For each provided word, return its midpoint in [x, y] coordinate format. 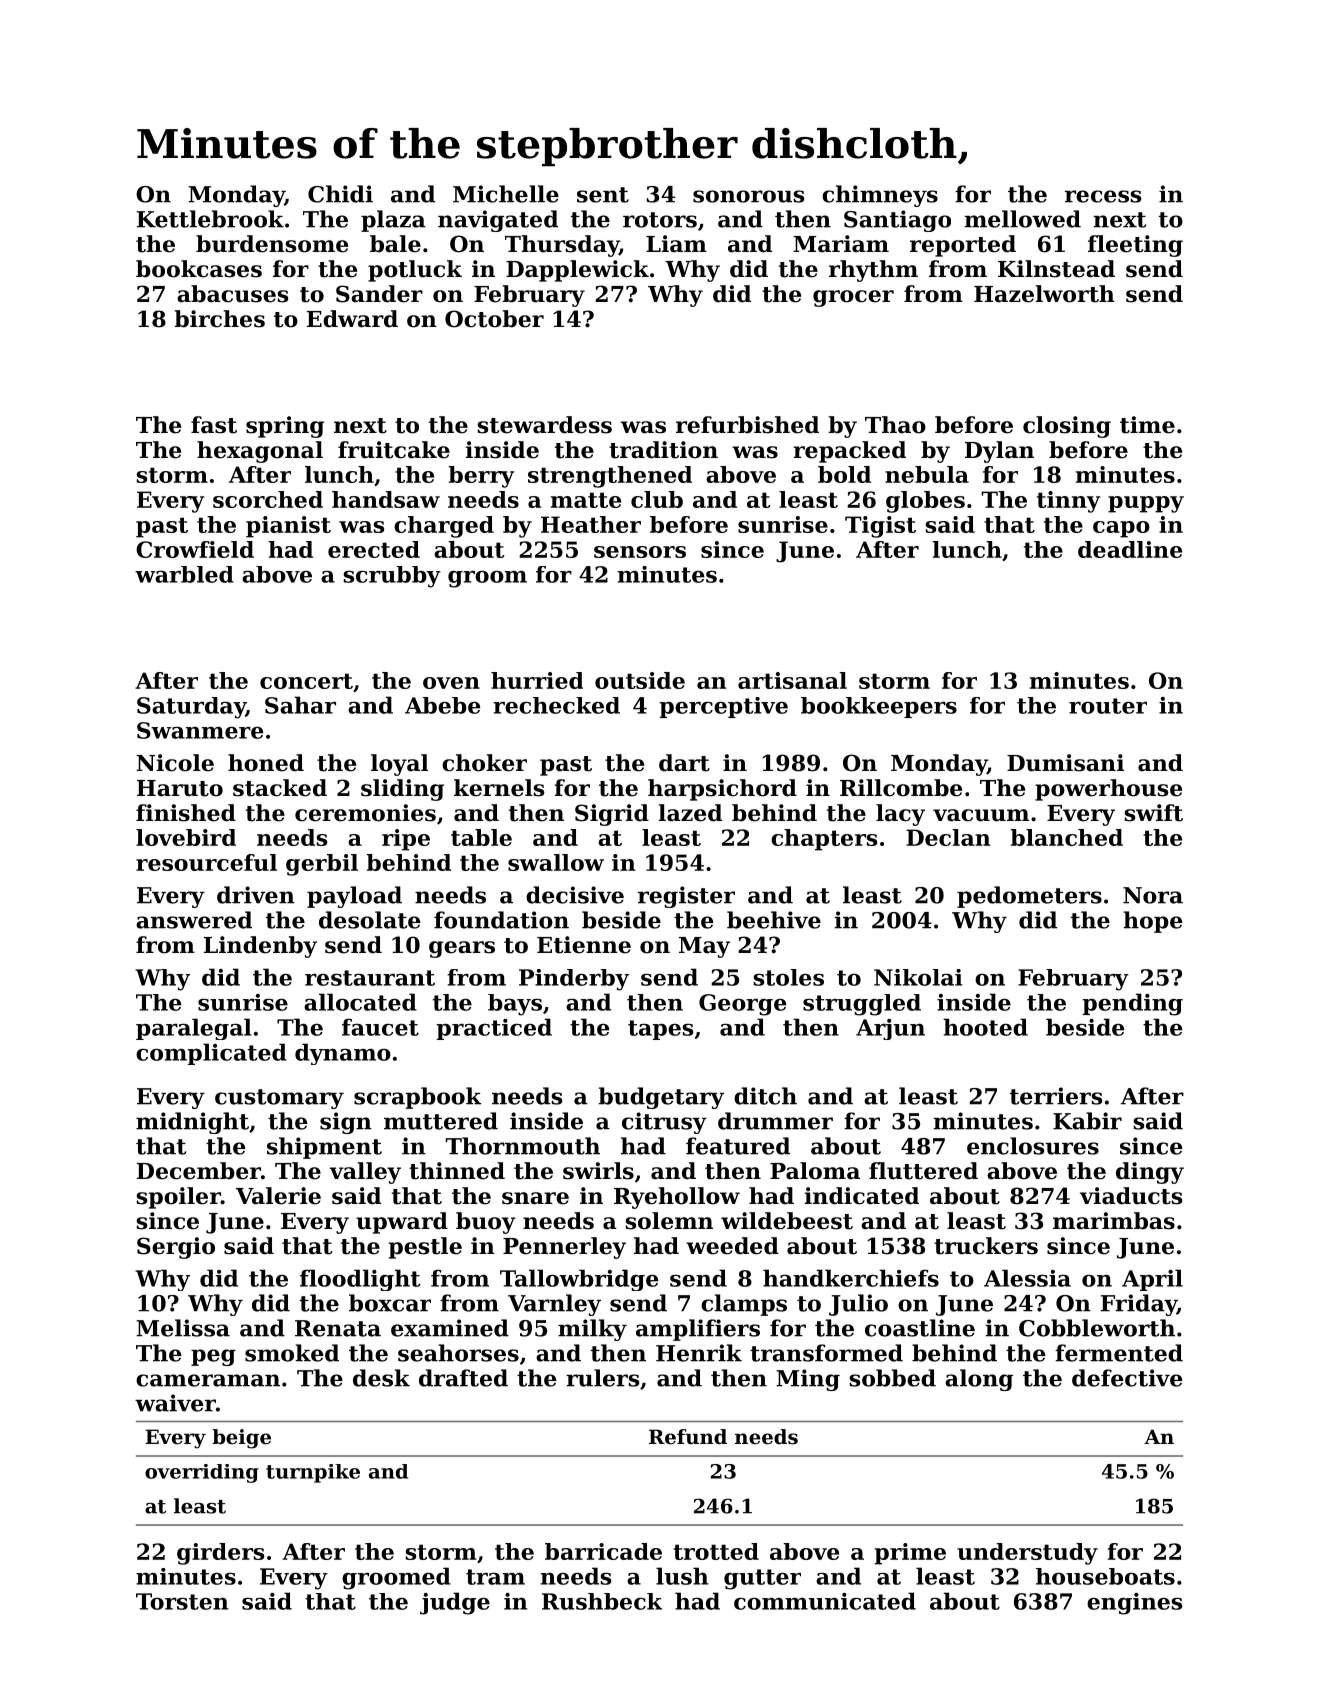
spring [285, 427]
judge [455, 1603]
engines [1134, 1604]
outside [640, 680]
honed [266, 763]
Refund [688, 1437]
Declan [948, 837]
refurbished [747, 425]
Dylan [999, 452]
